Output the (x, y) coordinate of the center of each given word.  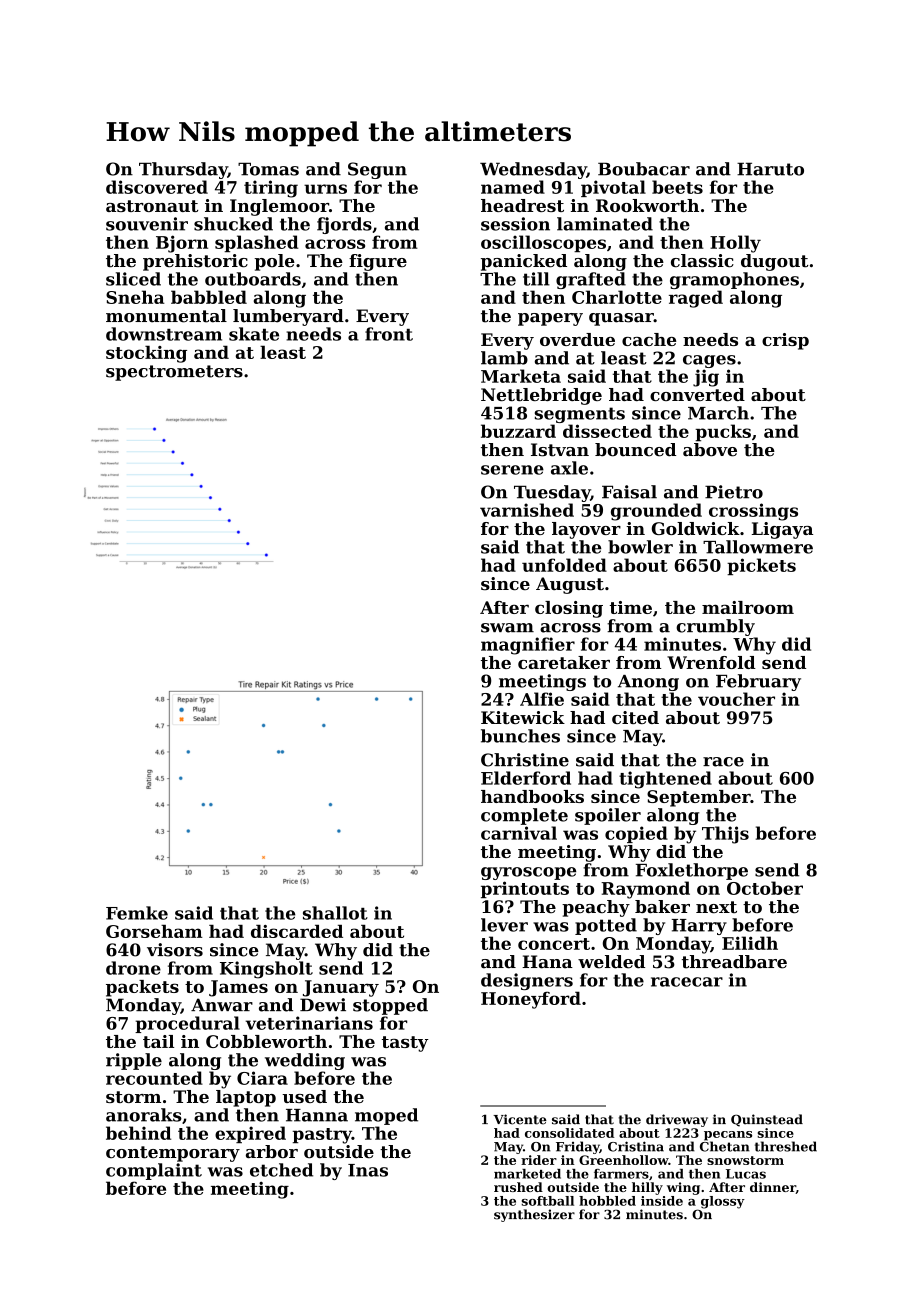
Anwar (222, 1005)
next (716, 907)
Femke (137, 913)
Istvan (560, 450)
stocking (146, 354)
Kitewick (523, 717)
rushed (518, 1187)
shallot (335, 913)
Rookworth (647, 205)
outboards (253, 279)
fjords (344, 225)
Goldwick (696, 528)
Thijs (725, 835)
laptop (246, 1098)
